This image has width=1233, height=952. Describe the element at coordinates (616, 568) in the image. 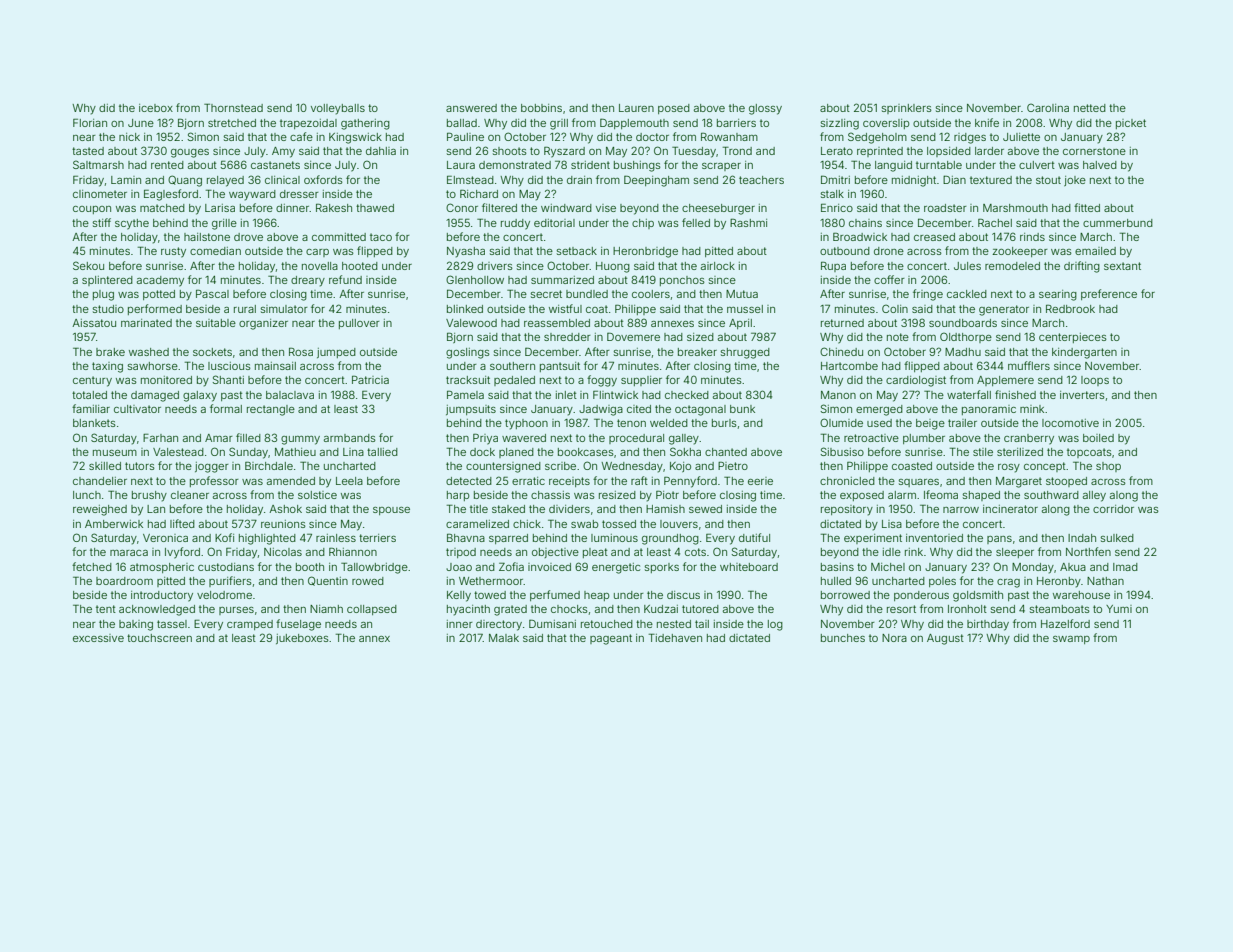

I see `energetic` at that location.
